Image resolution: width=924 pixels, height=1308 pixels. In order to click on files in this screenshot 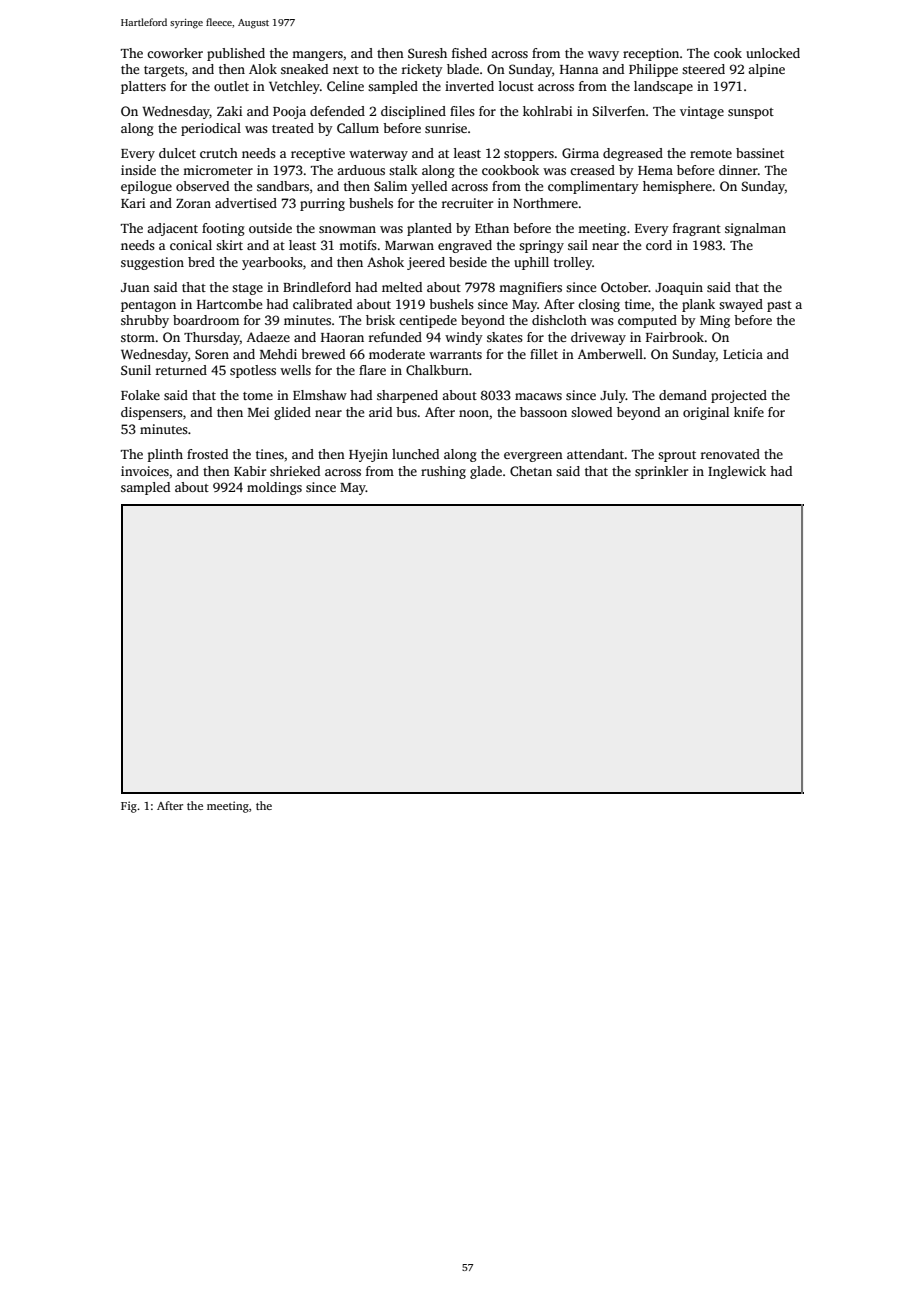, I will do `click(462, 111)`.
